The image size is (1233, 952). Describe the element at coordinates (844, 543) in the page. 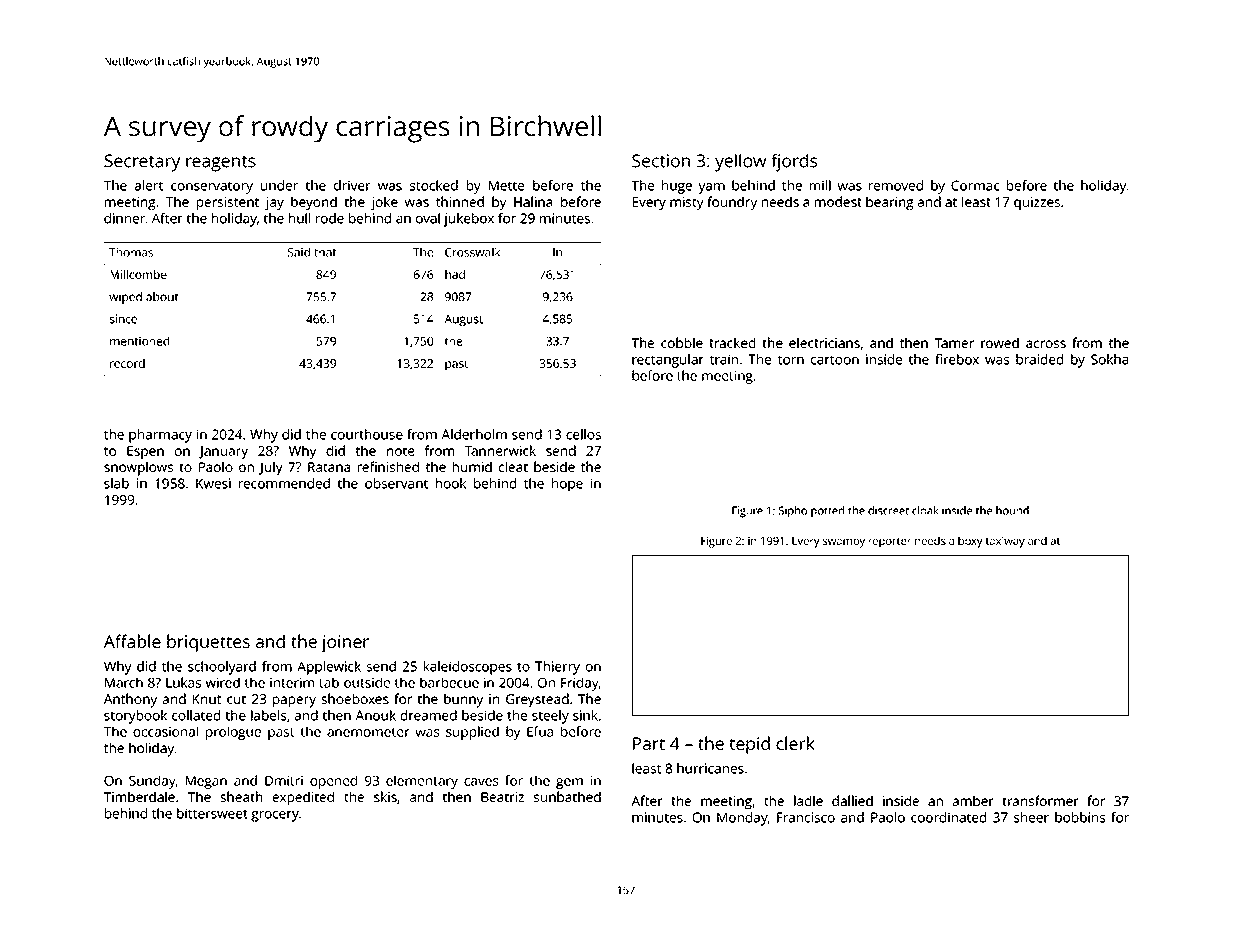

I see `swampy` at that location.
